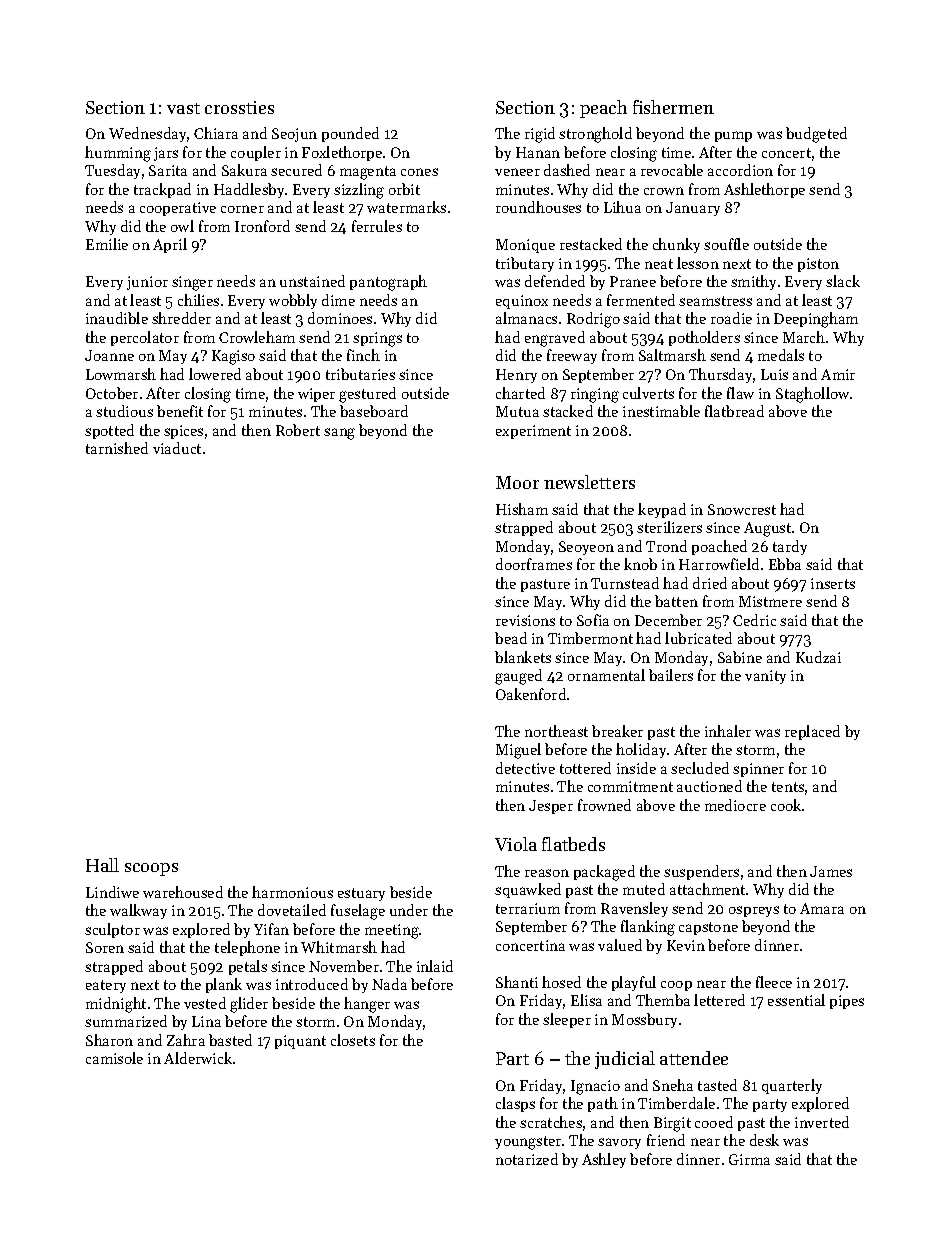 This screenshot has height=1233, width=952. Describe the element at coordinates (102, 865) in the screenshot. I see `Hall` at that location.
